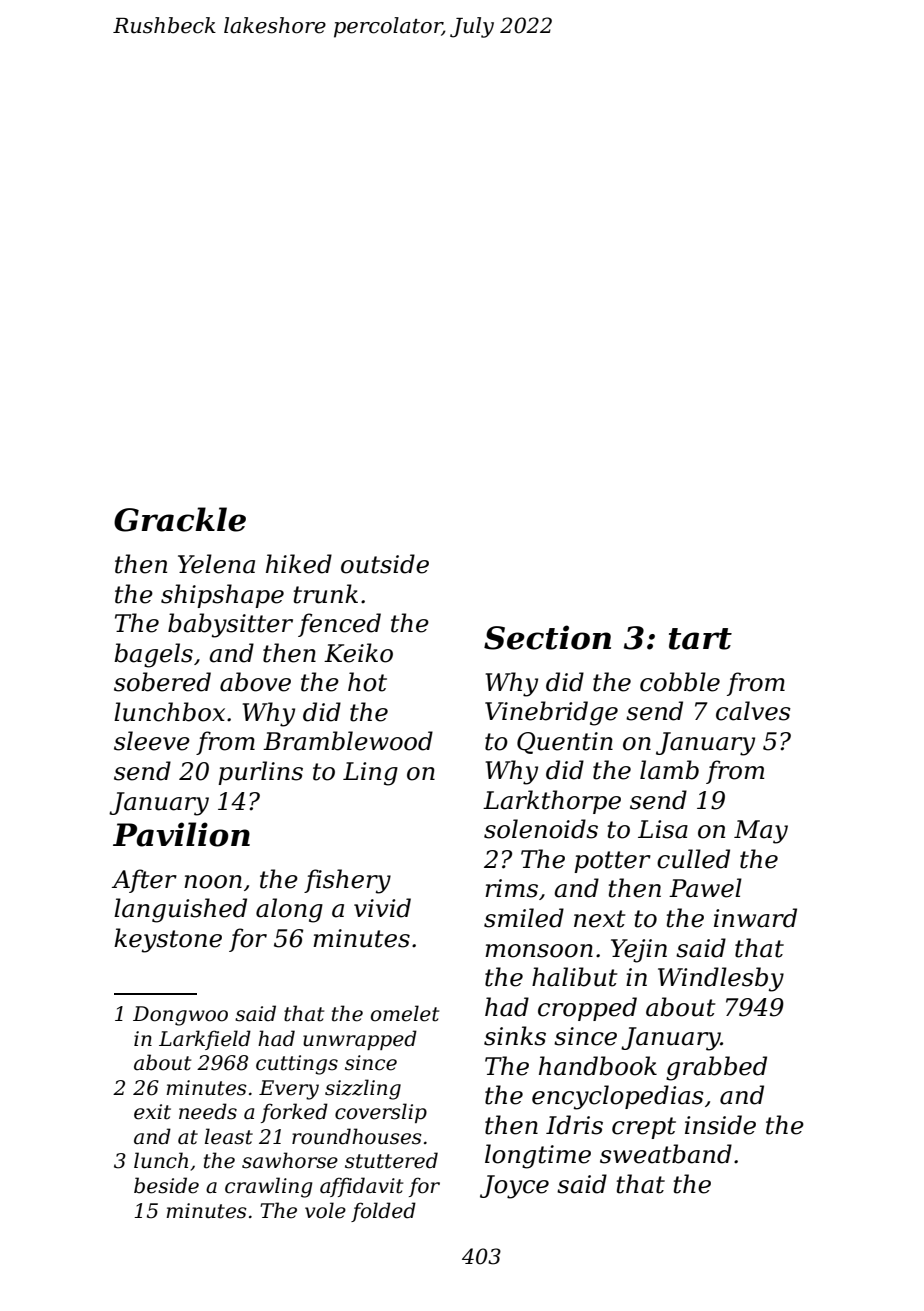 Image resolution: width=924 pixels, height=1311 pixels. What do you see at coordinates (260, 773) in the image?
I see `purlins` at bounding box center [260, 773].
